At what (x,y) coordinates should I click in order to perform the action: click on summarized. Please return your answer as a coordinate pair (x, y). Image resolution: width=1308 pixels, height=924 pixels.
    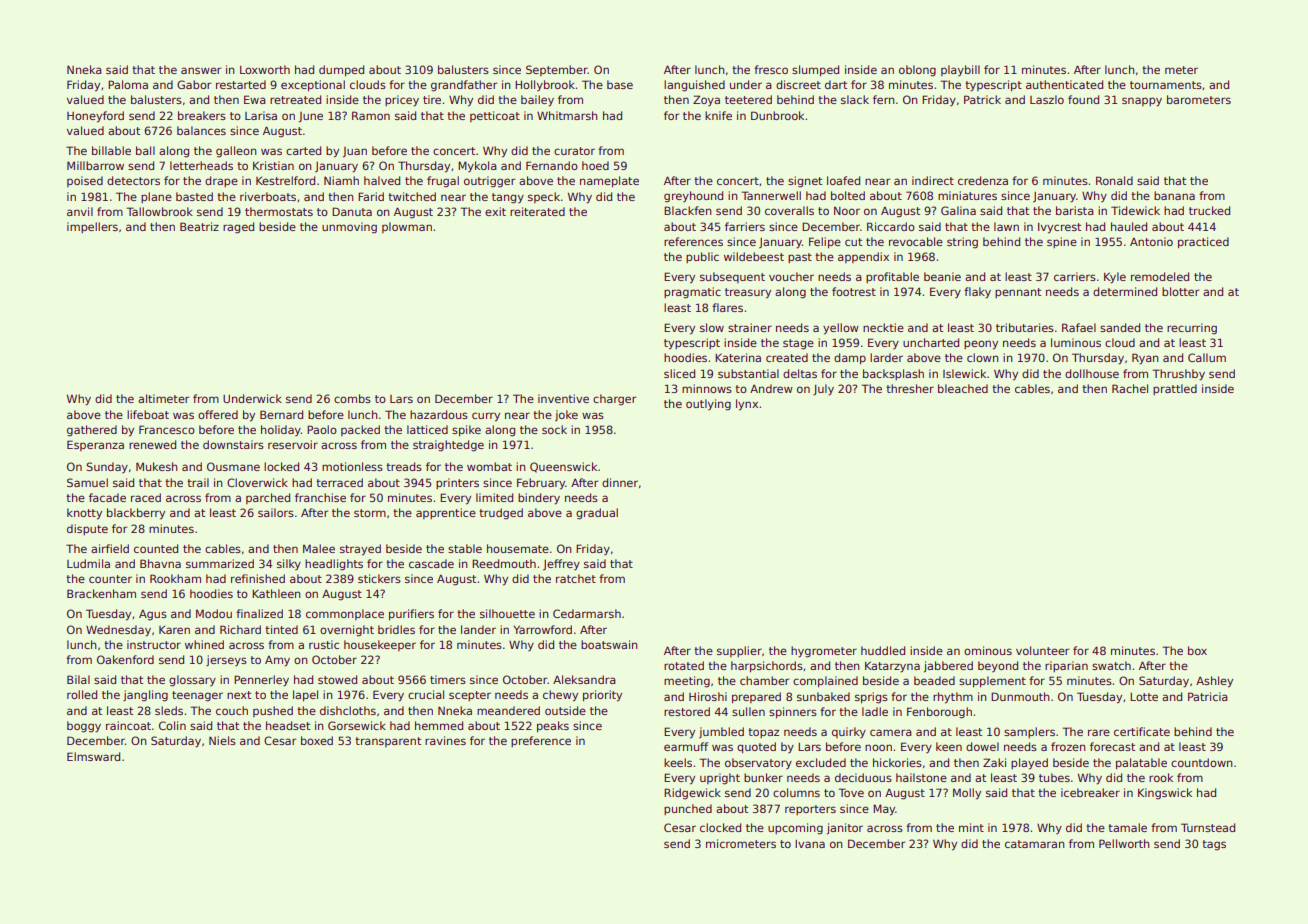
    Looking at the image, I should click on (220, 563).
